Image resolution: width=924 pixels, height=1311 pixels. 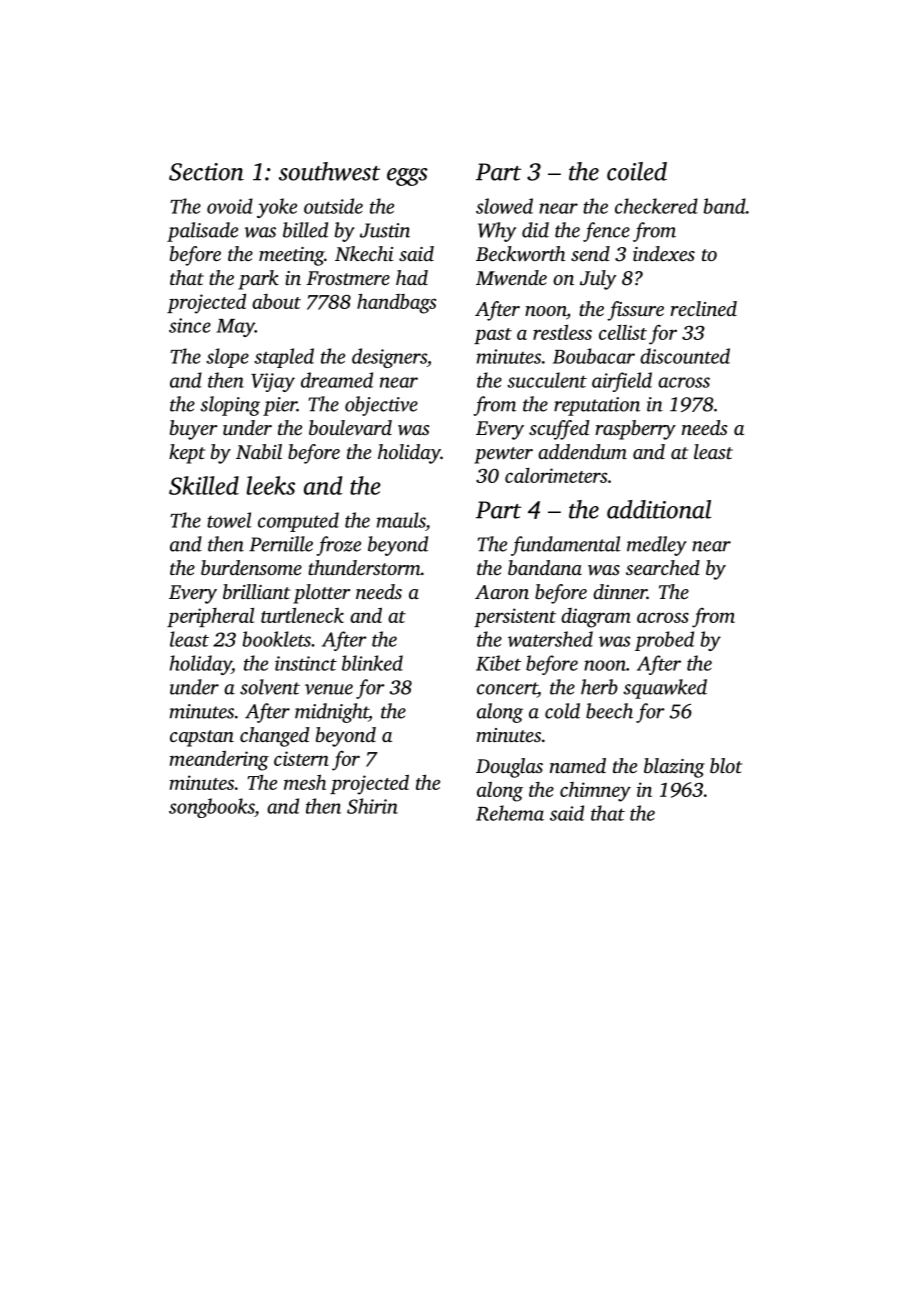 What do you see at coordinates (401, 520) in the page?
I see `mauls` at bounding box center [401, 520].
